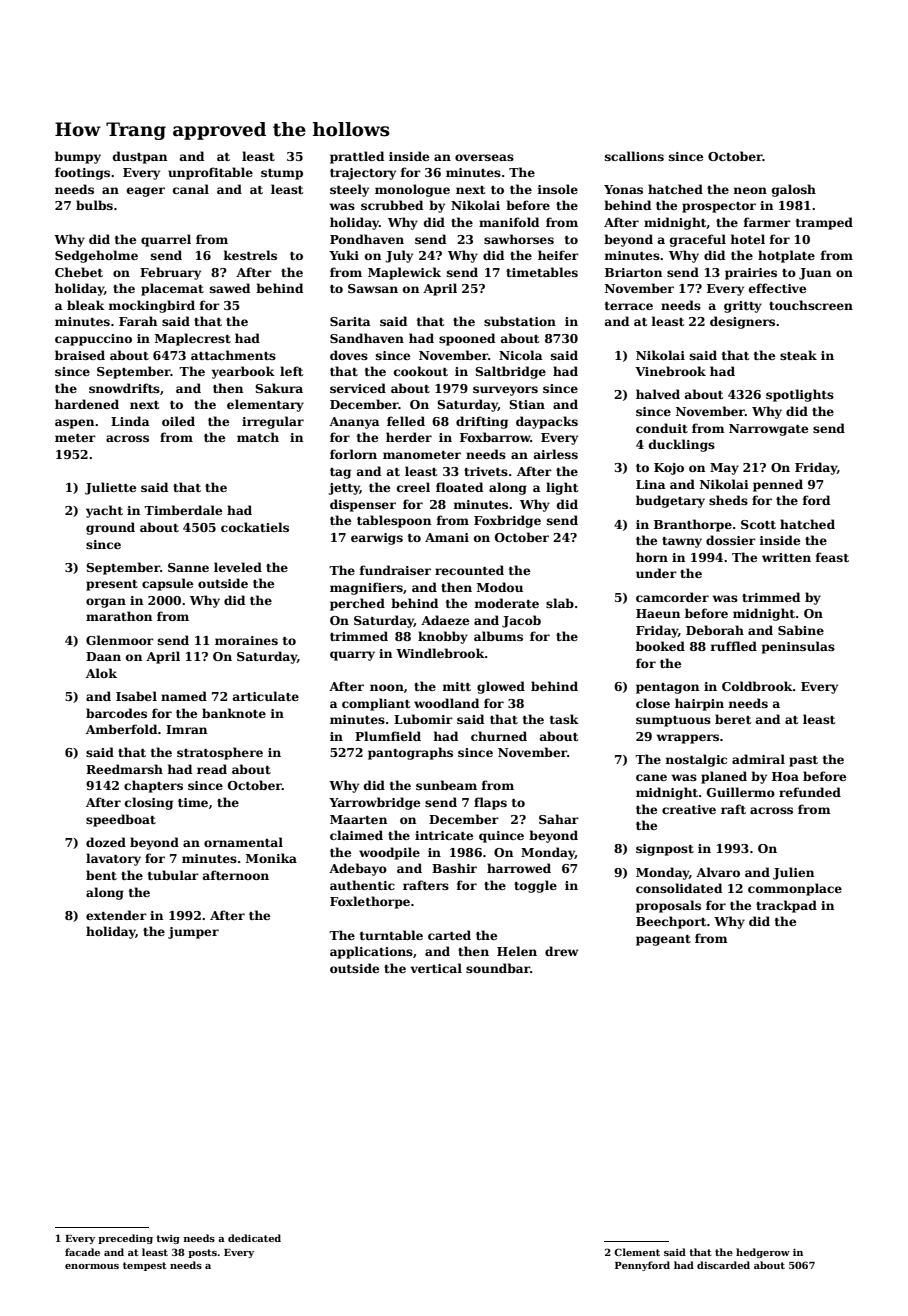  Describe the element at coordinates (191, 189) in the screenshot. I see `canal` at that location.
